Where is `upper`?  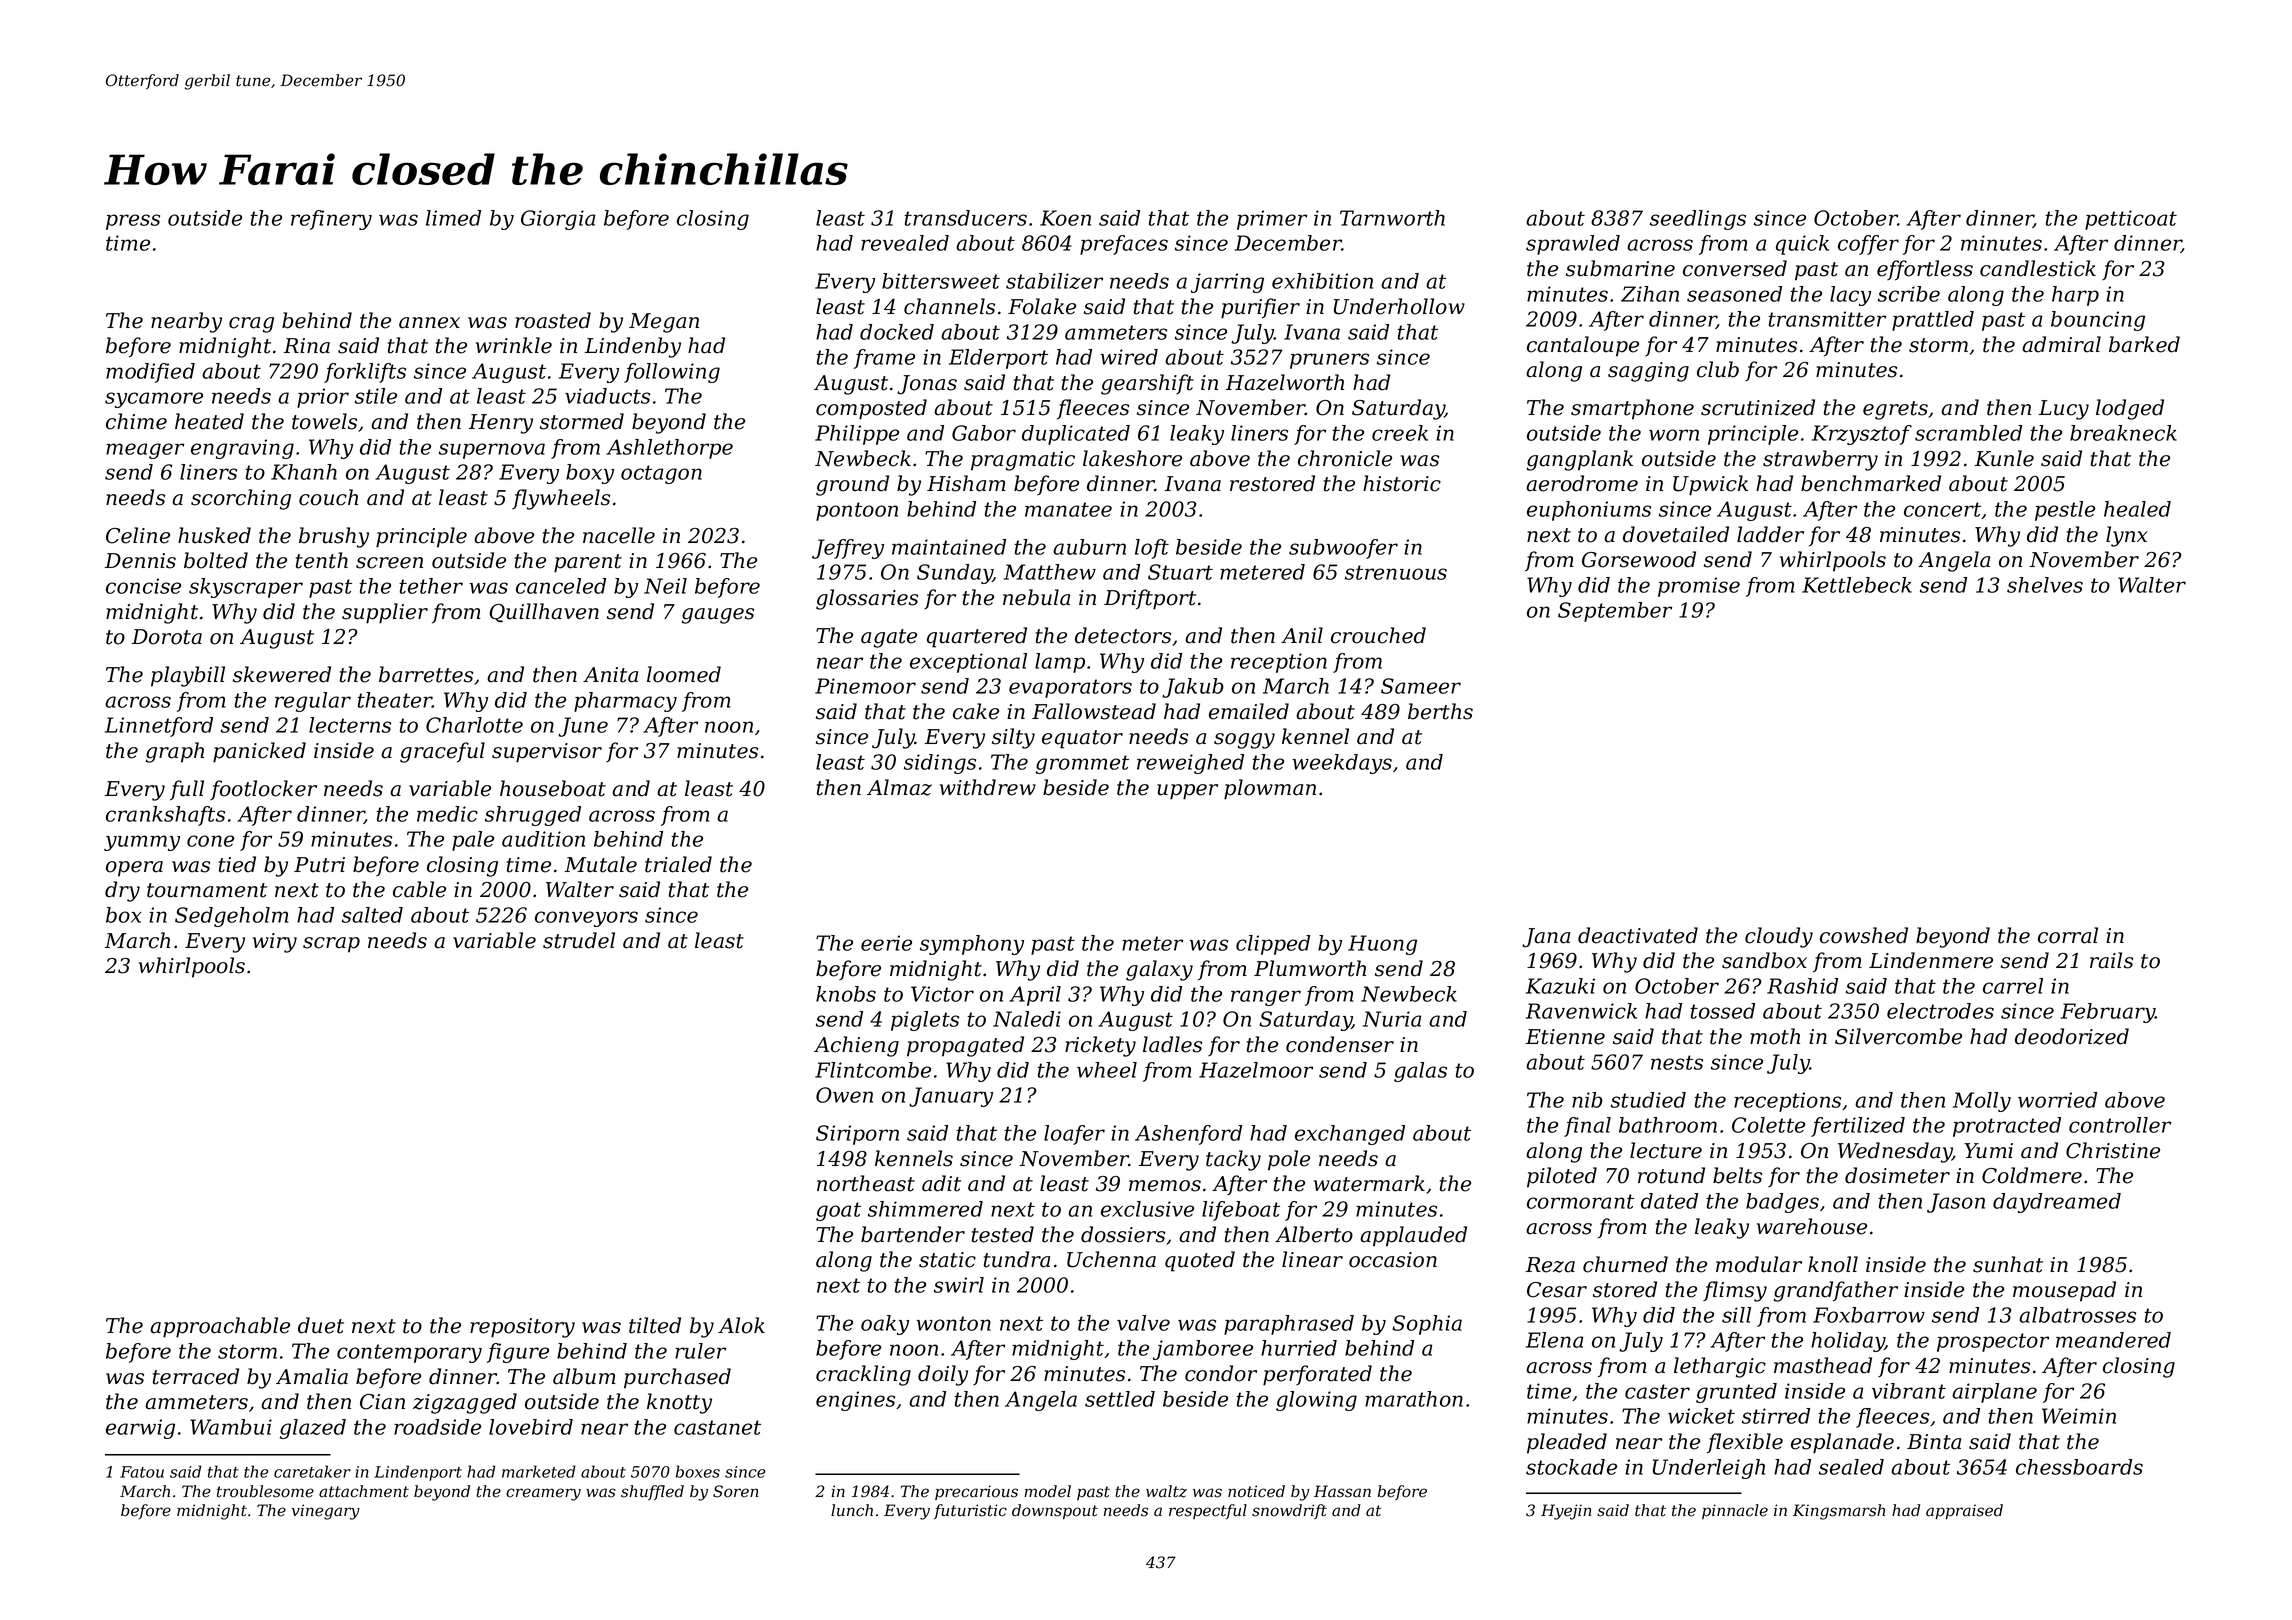 upper is located at coordinates (1187, 792).
